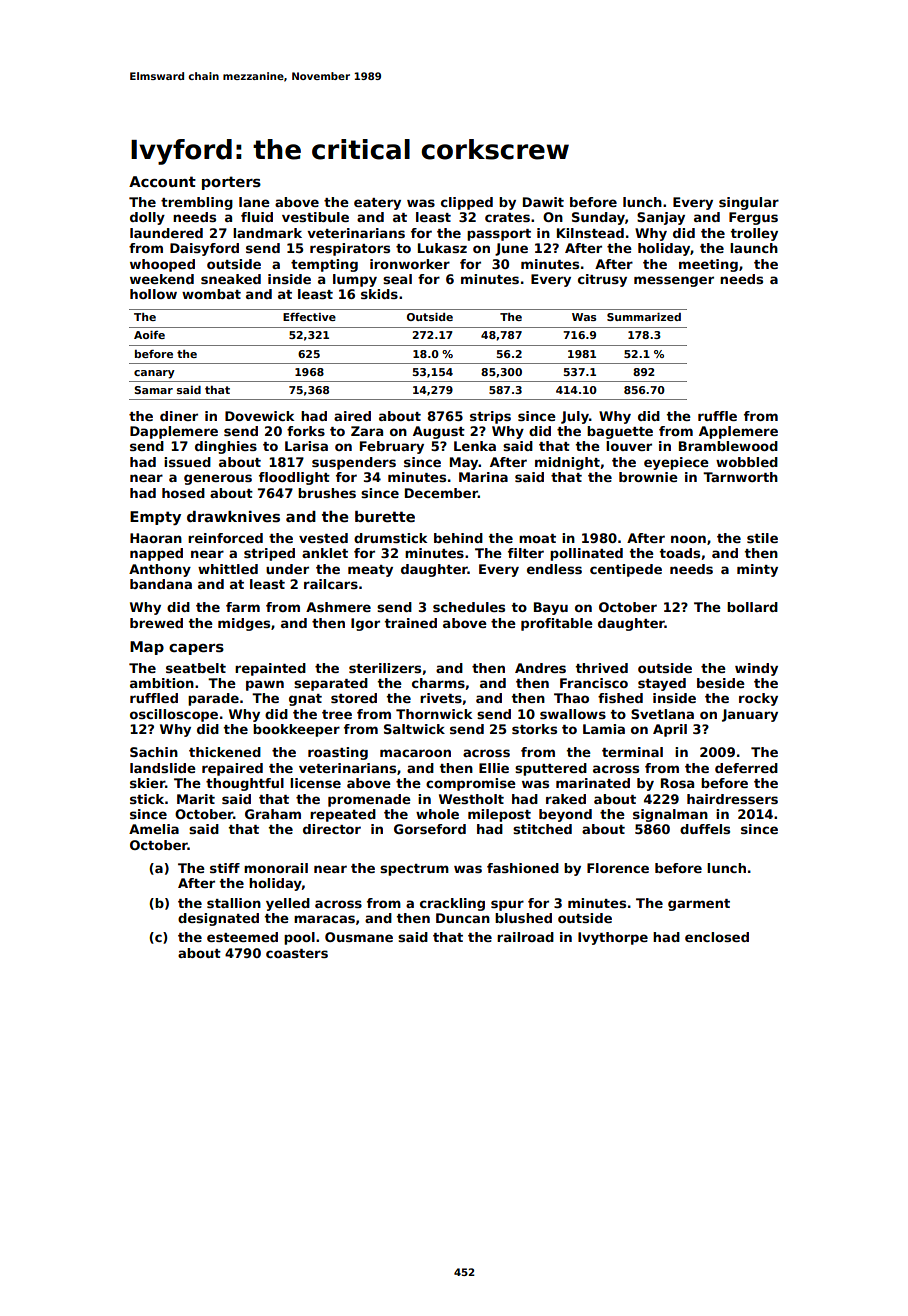 This screenshot has width=908, height=1316. Describe the element at coordinates (752, 607) in the screenshot. I see `bollard` at that location.
